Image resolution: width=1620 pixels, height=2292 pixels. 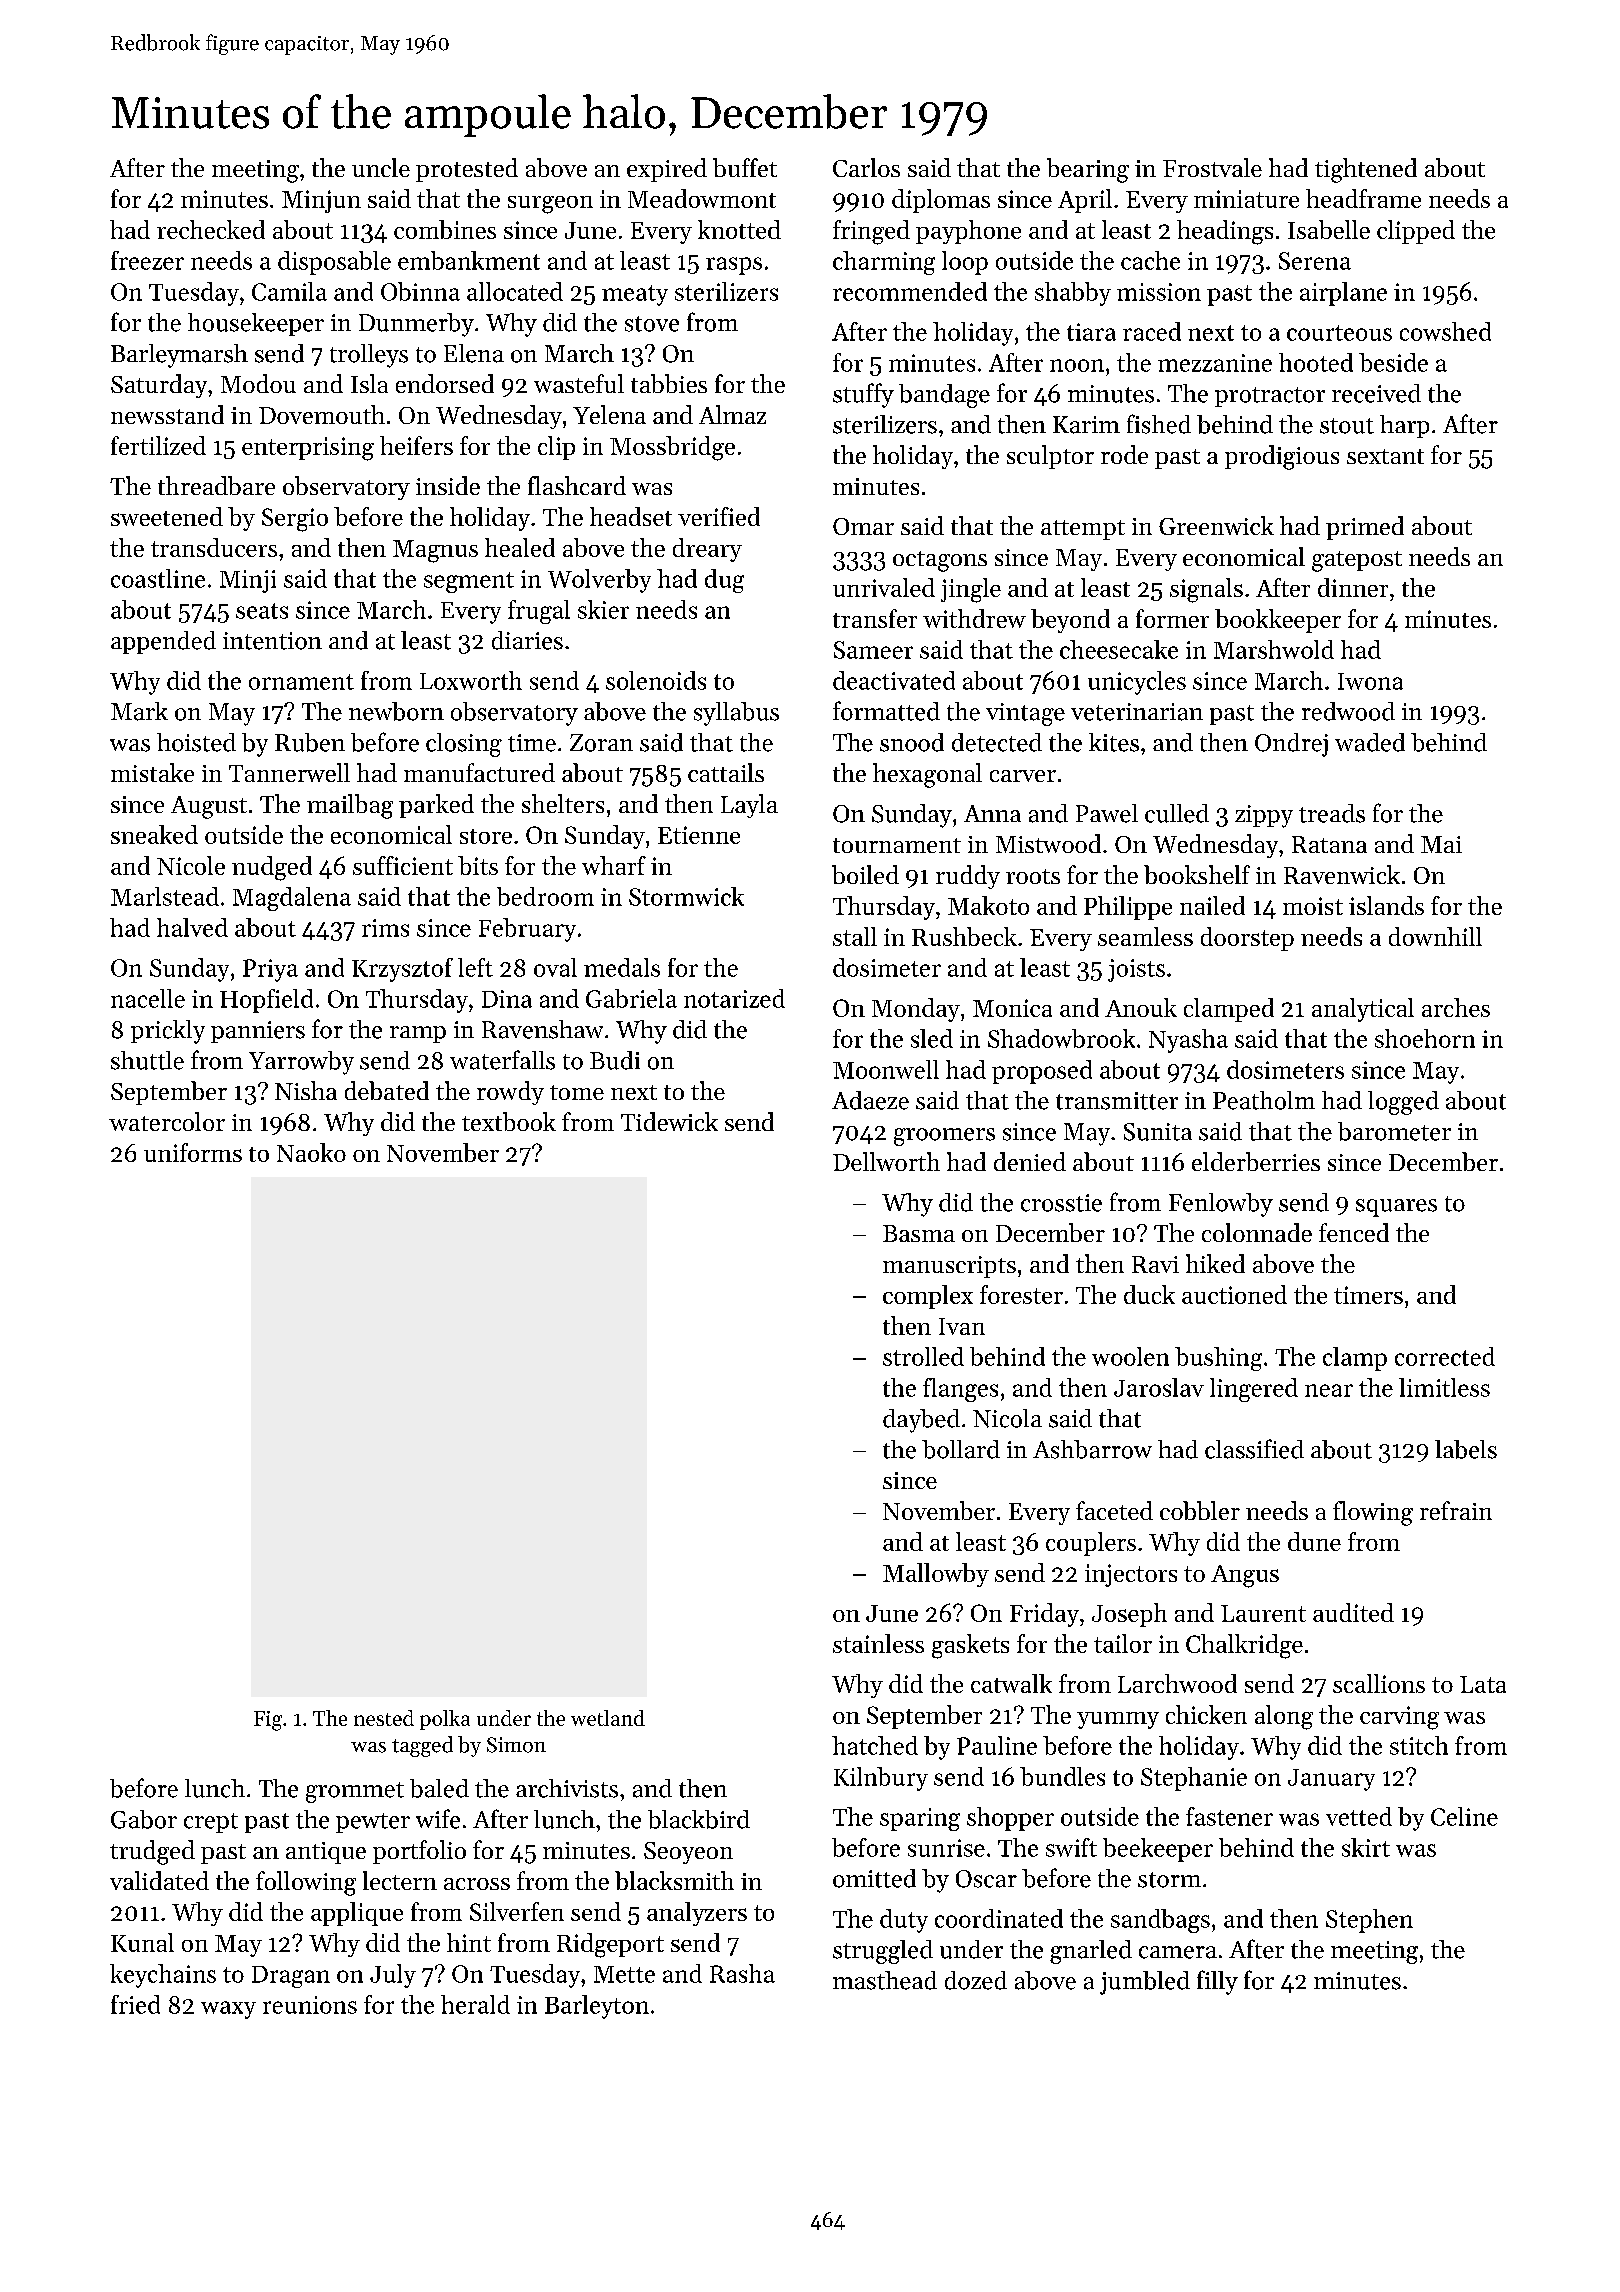 What do you see at coordinates (211, 229) in the screenshot?
I see `rechecked` at bounding box center [211, 229].
